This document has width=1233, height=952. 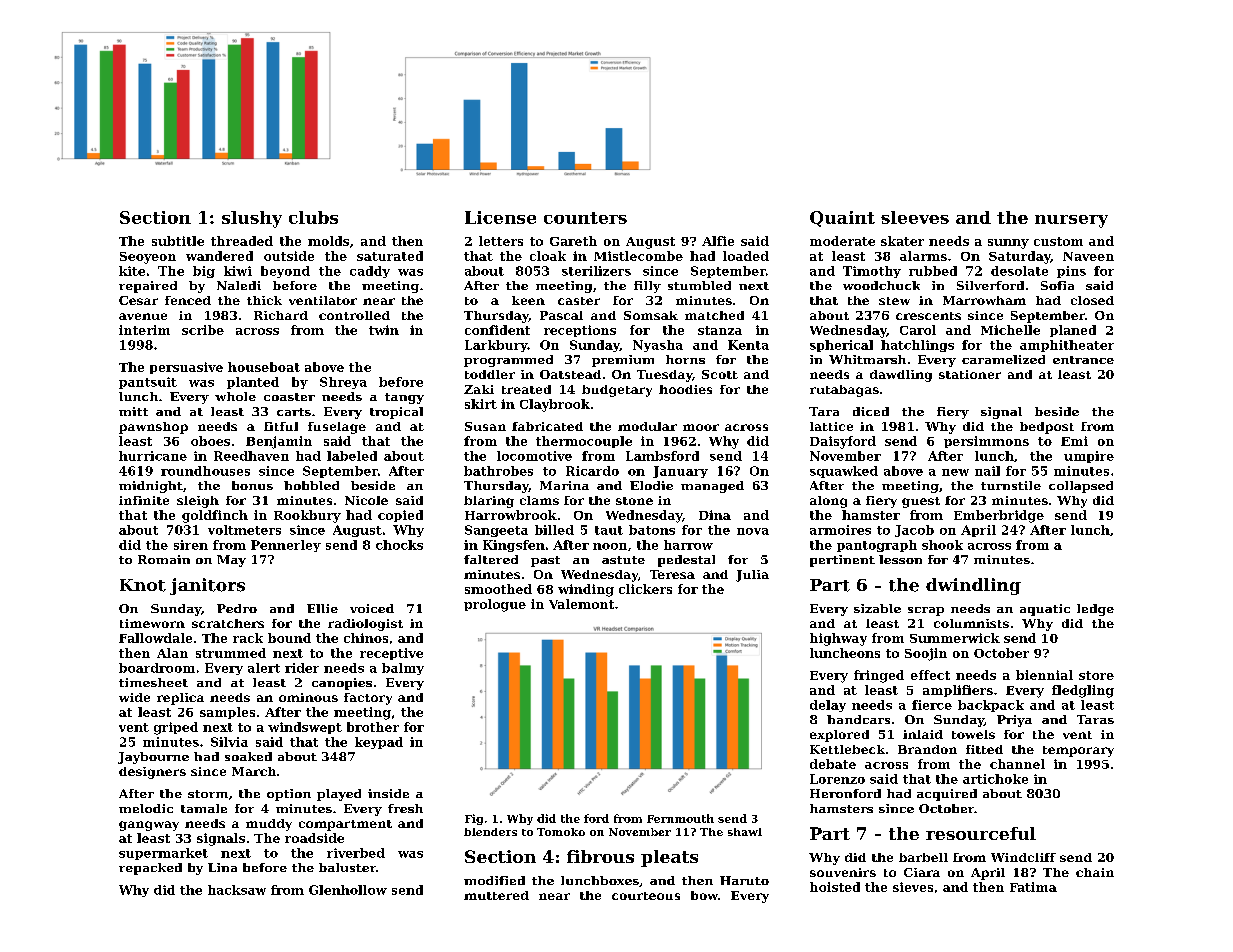 I want to click on barbell, so click(x=923, y=857).
